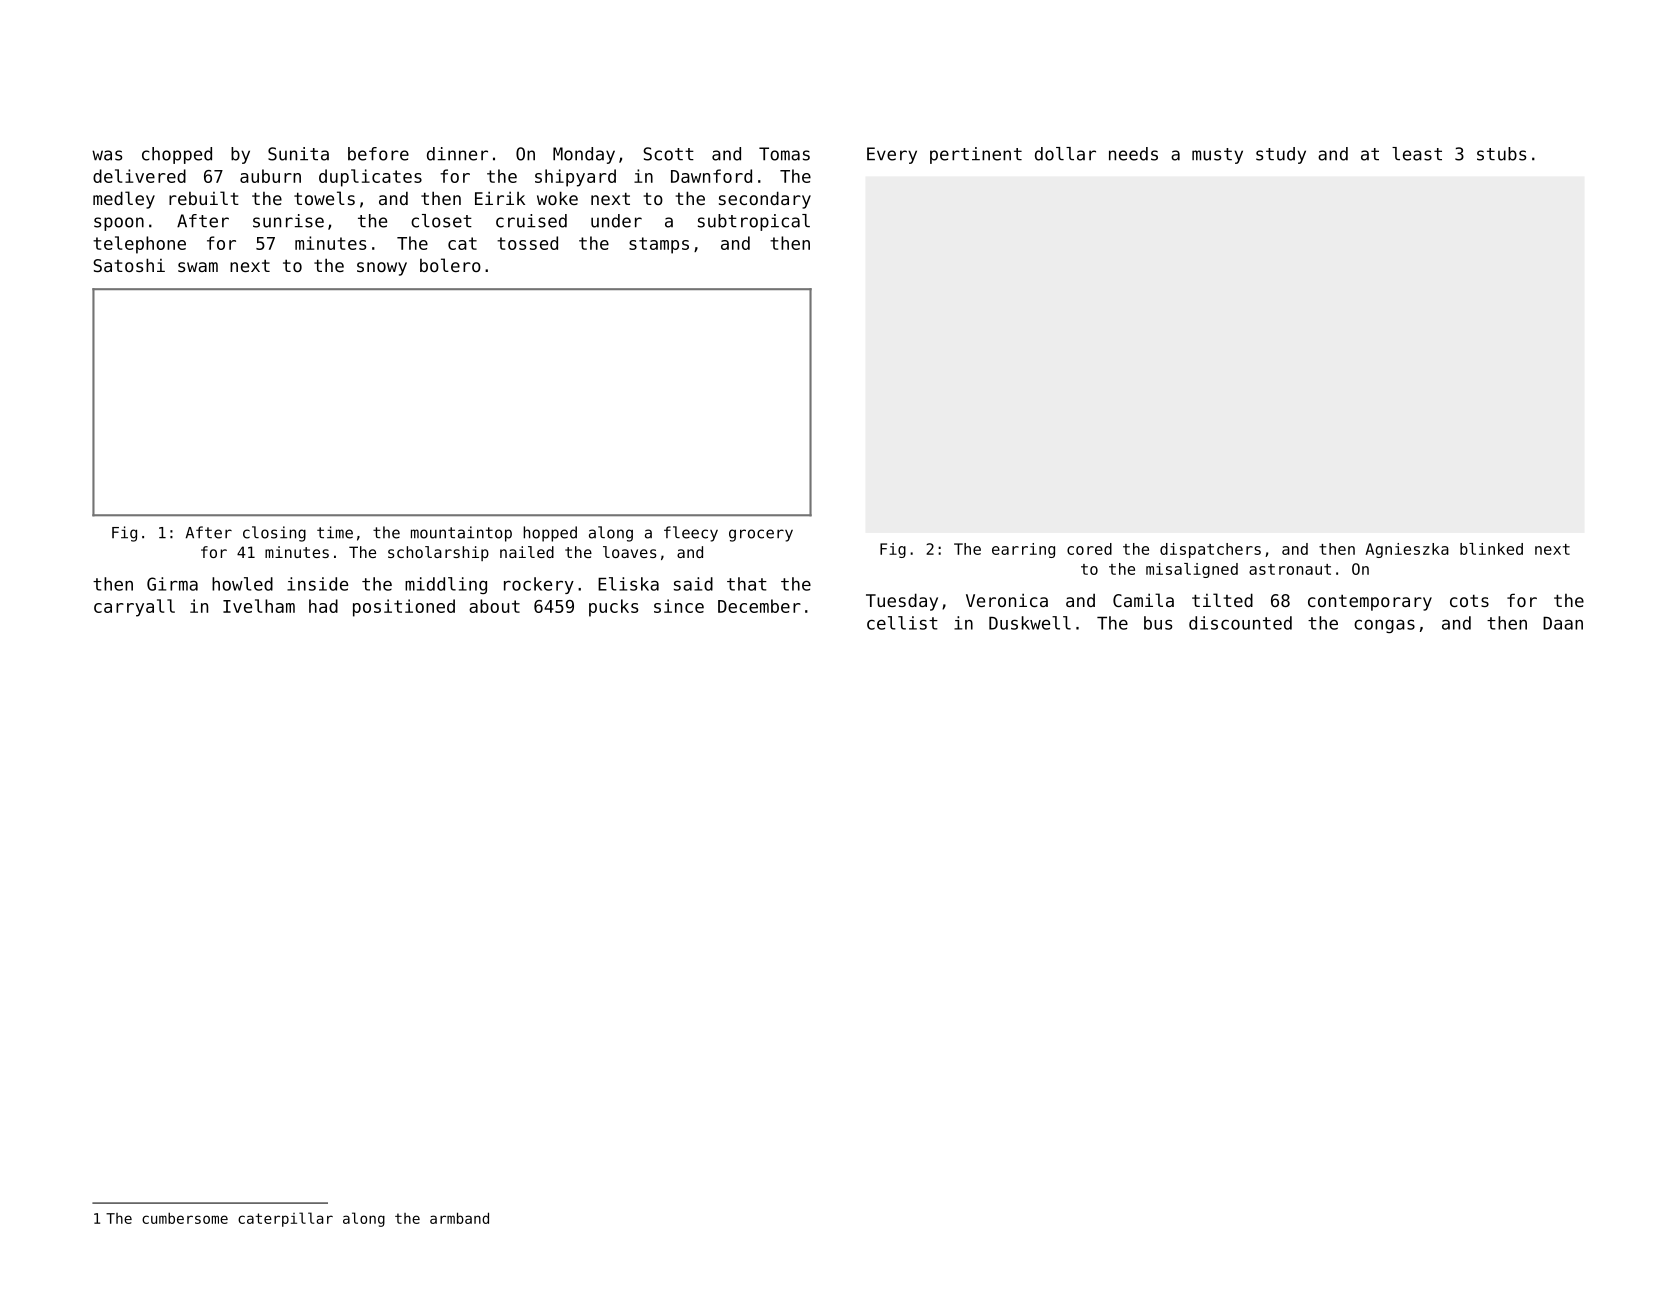 This image has width=1677, height=1296. What do you see at coordinates (298, 154) in the image?
I see `Sunita` at bounding box center [298, 154].
